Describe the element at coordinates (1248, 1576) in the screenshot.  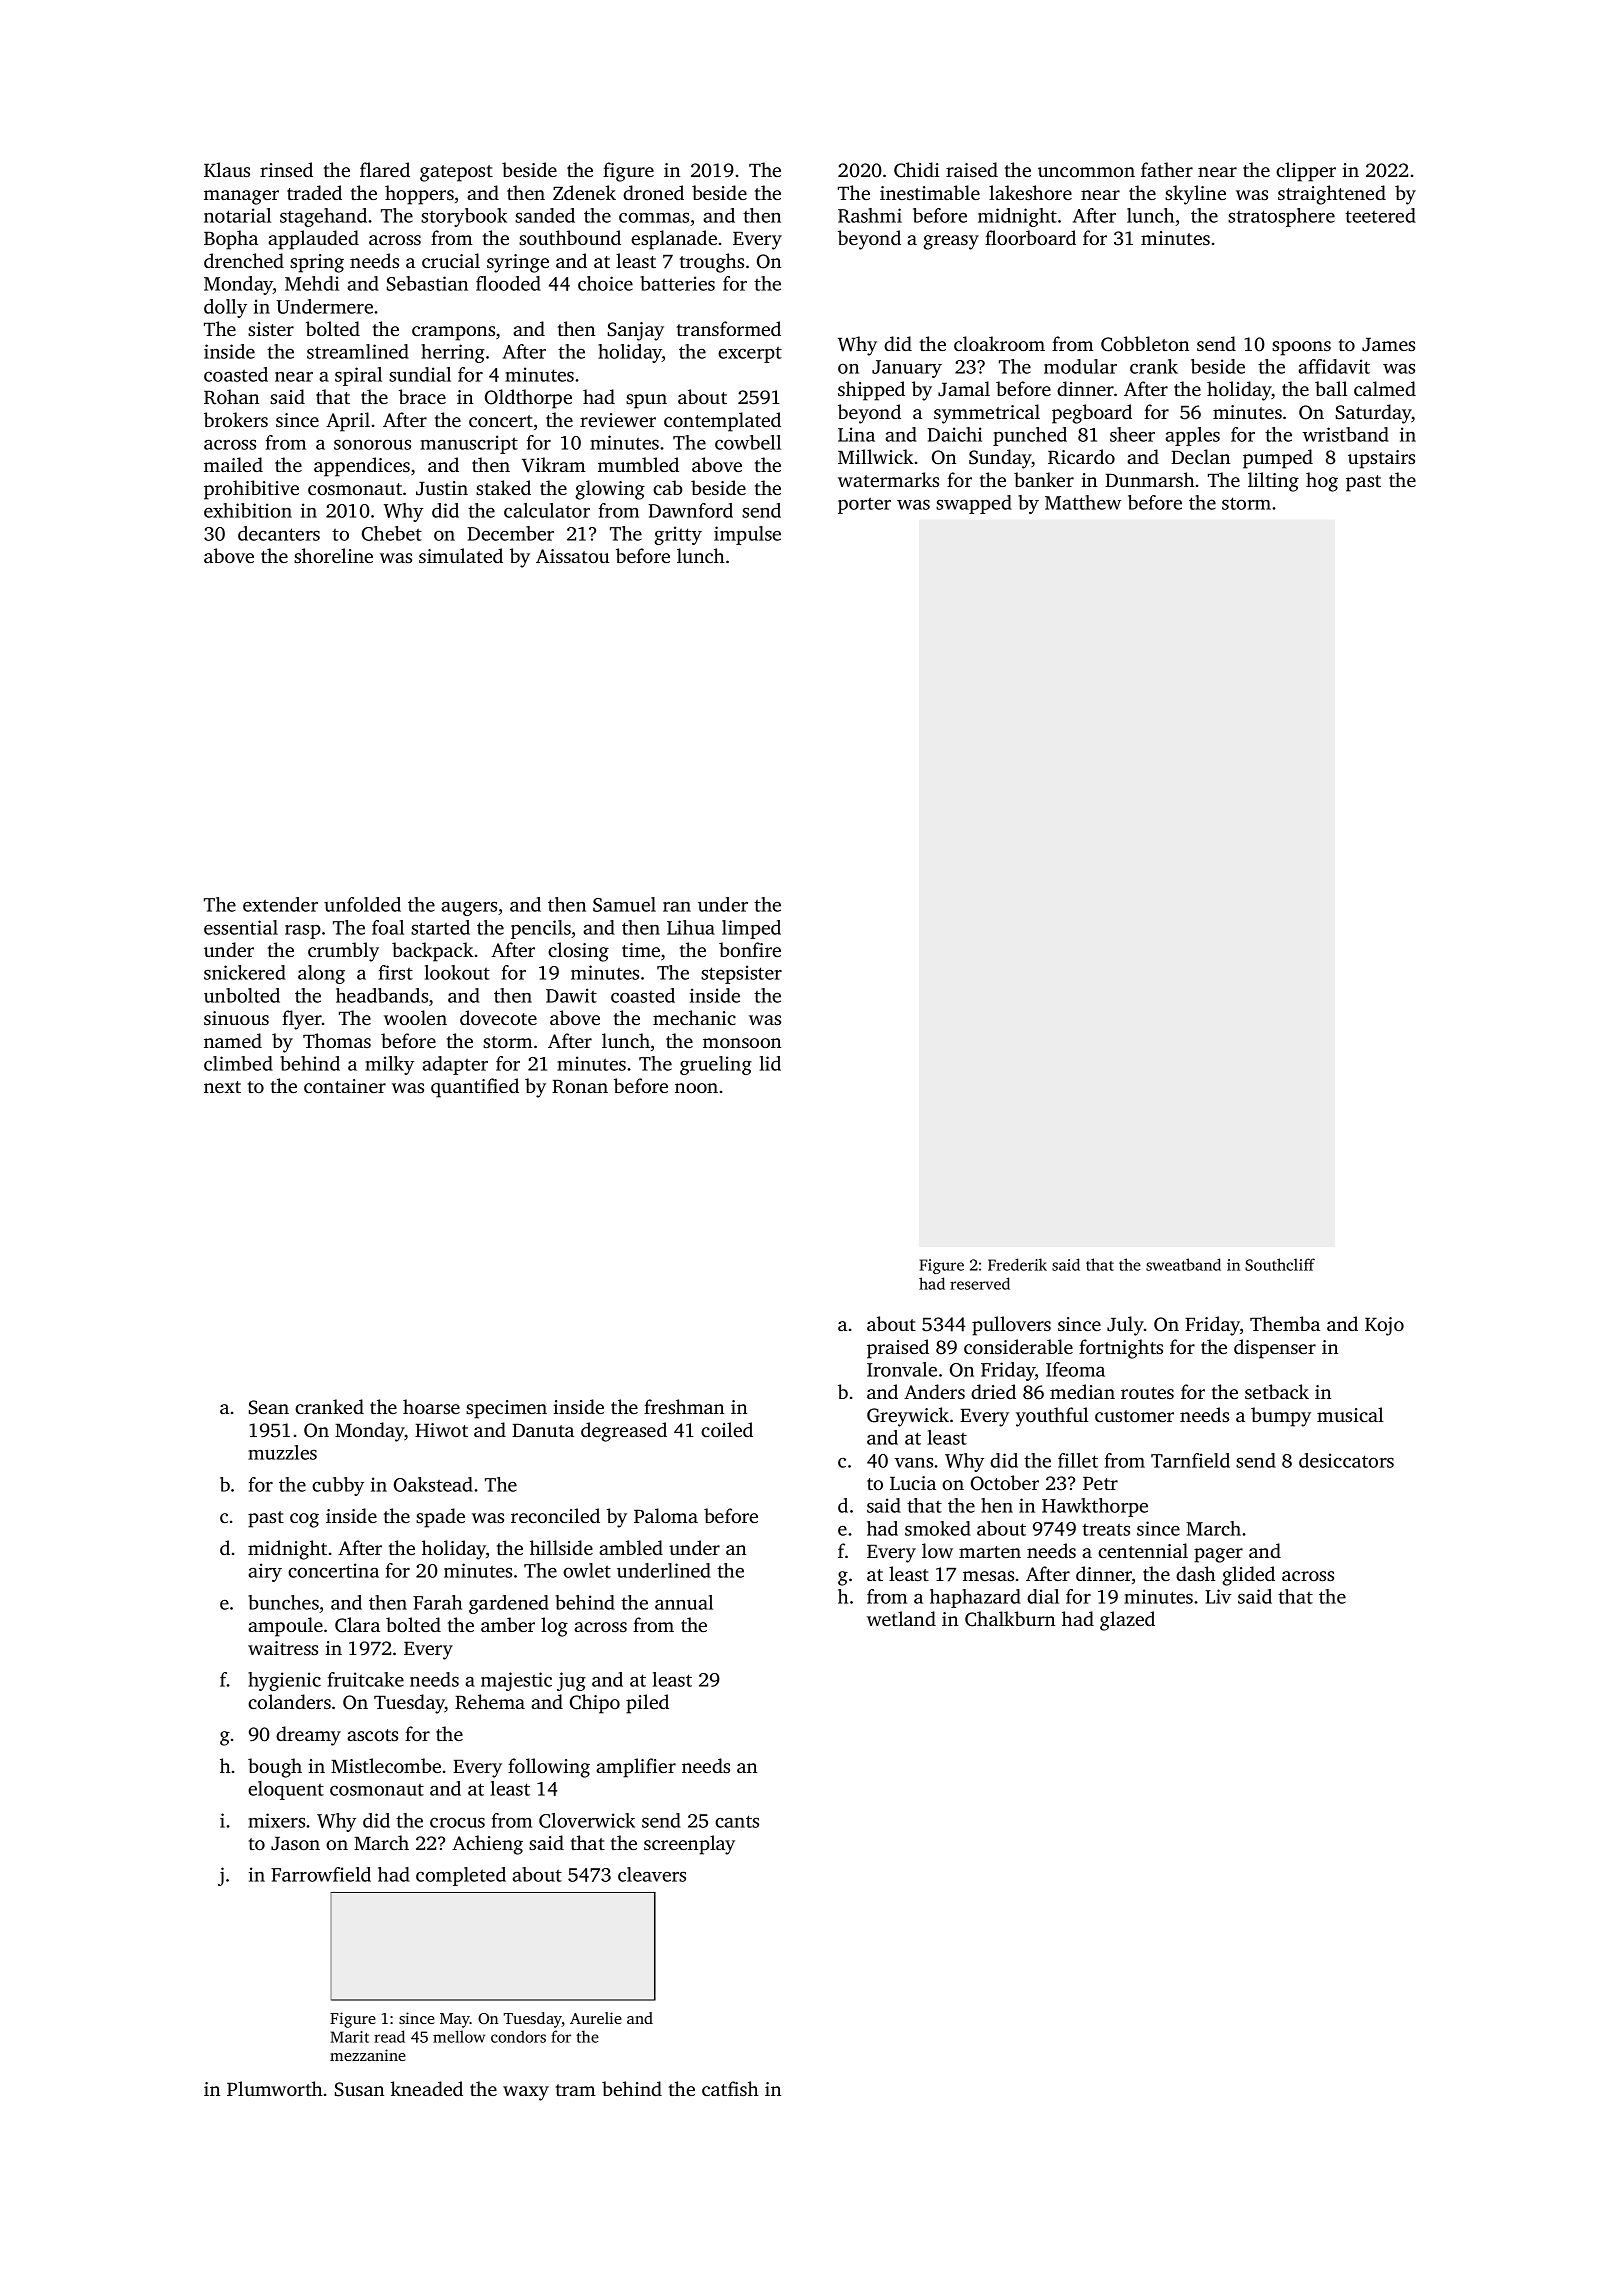
I see `glided` at that location.
